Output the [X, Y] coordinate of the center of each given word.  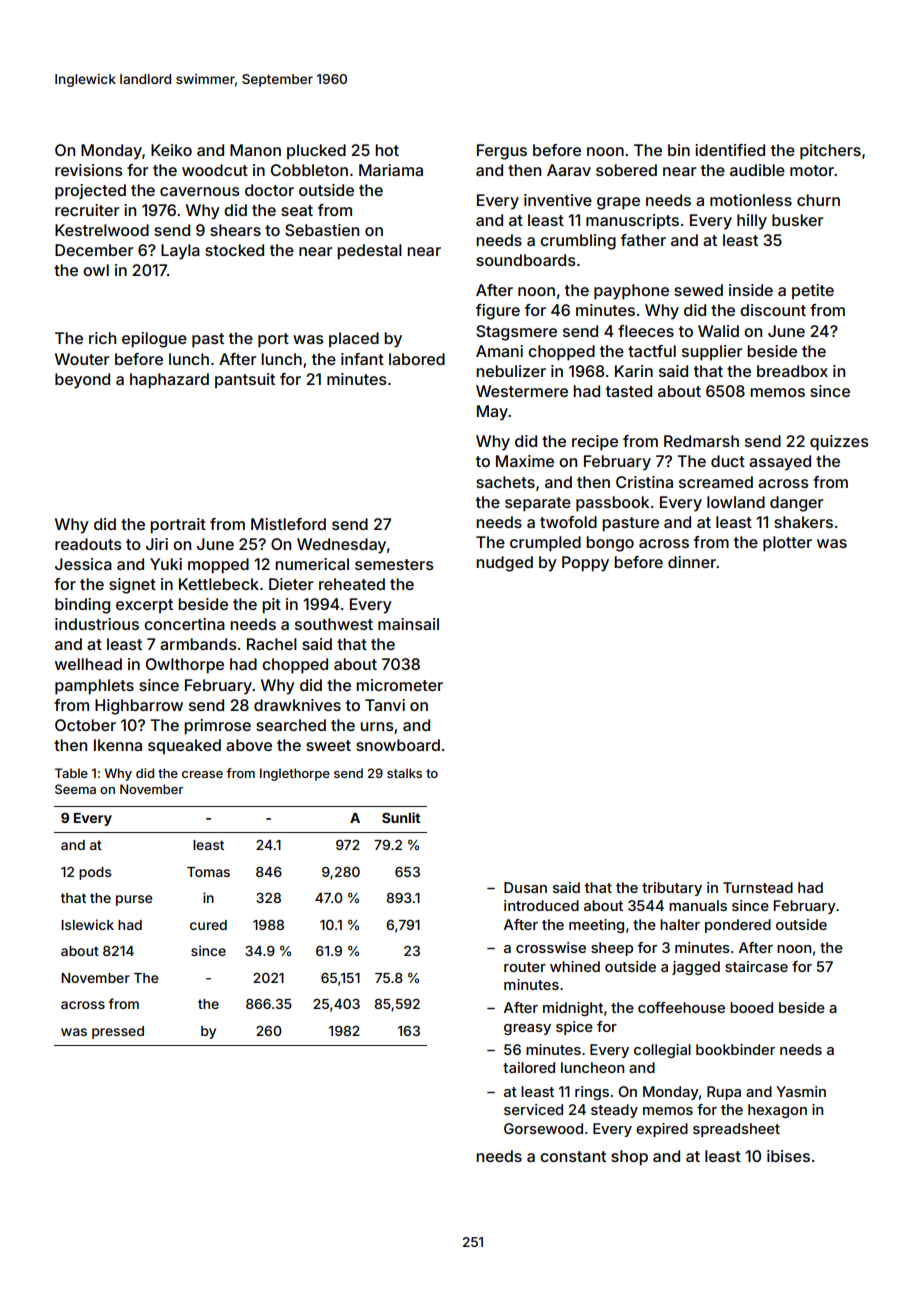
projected [90, 192]
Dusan [525, 887]
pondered [738, 926]
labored [417, 359]
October [85, 725]
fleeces [646, 331]
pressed [118, 1032]
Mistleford [288, 524]
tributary [672, 889]
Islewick [87, 924]
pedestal [369, 252]
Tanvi [385, 705]
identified [730, 150]
